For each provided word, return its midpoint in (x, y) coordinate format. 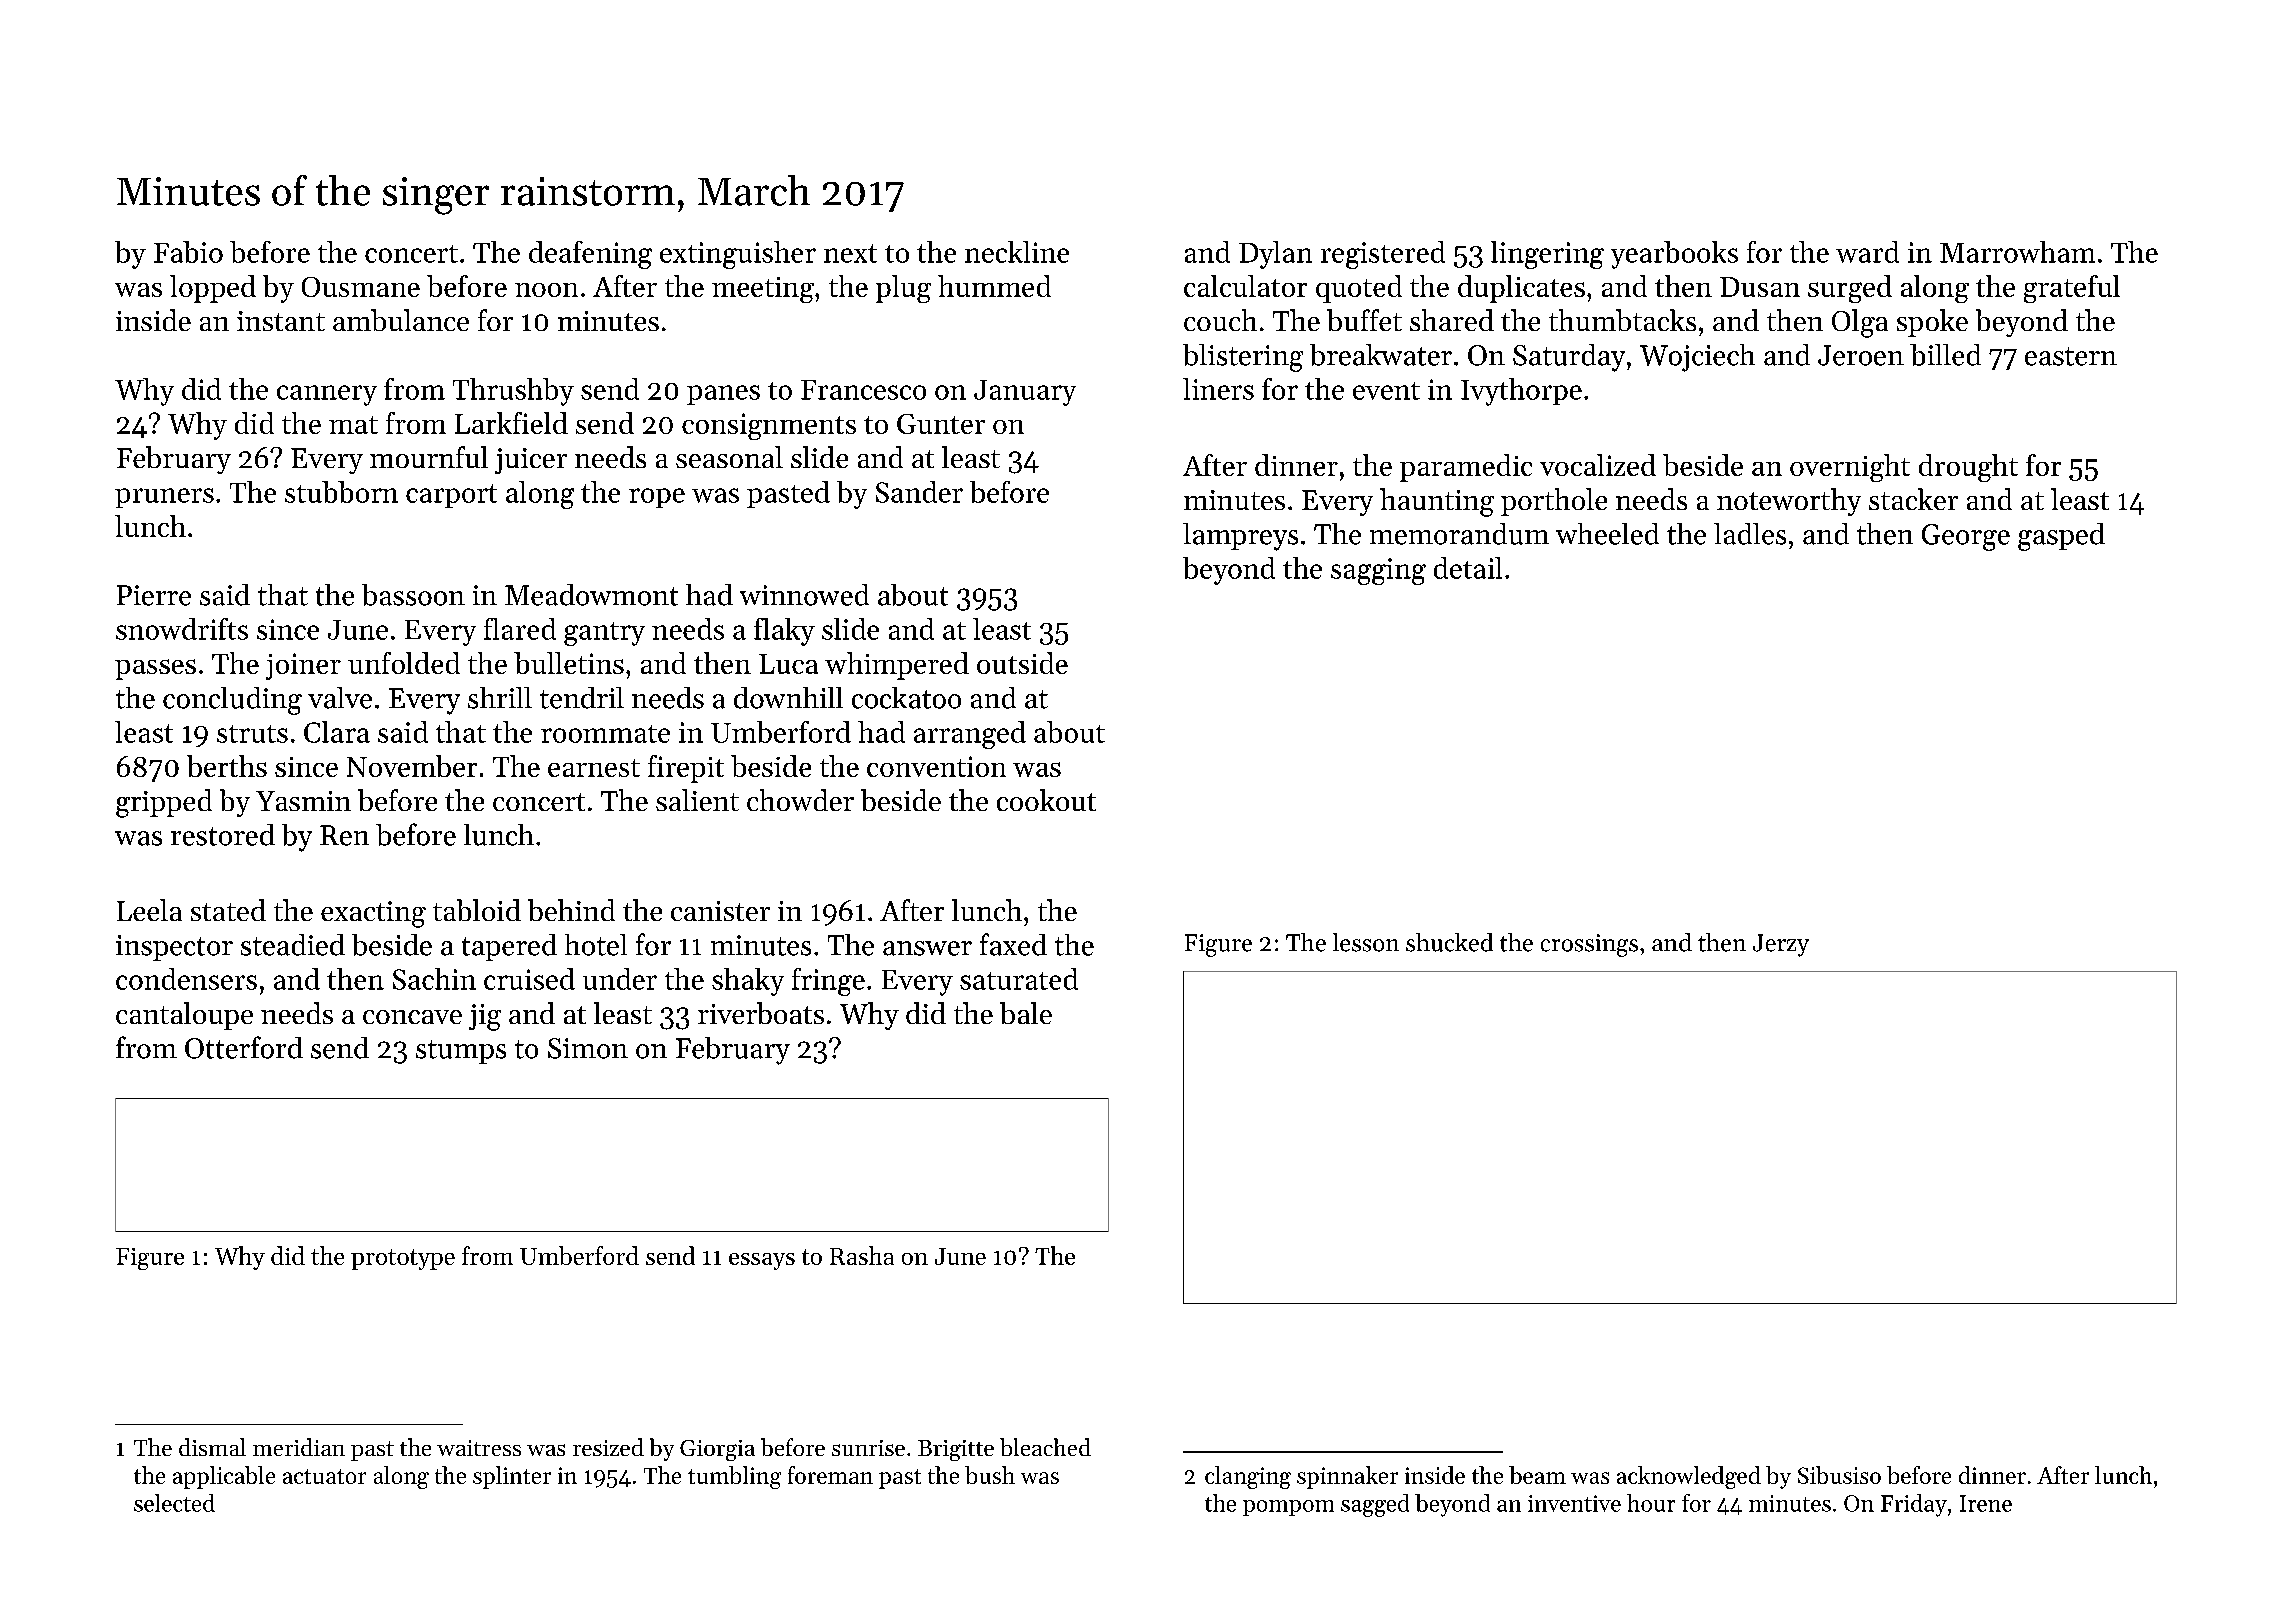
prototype (403, 1259)
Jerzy (1781, 945)
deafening (590, 255)
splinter (512, 1477)
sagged (1375, 1505)
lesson (1366, 942)
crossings (1589, 945)
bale (1026, 1013)
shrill (500, 698)
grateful (2072, 289)
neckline (1017, 252)
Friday (1914, 1505)
